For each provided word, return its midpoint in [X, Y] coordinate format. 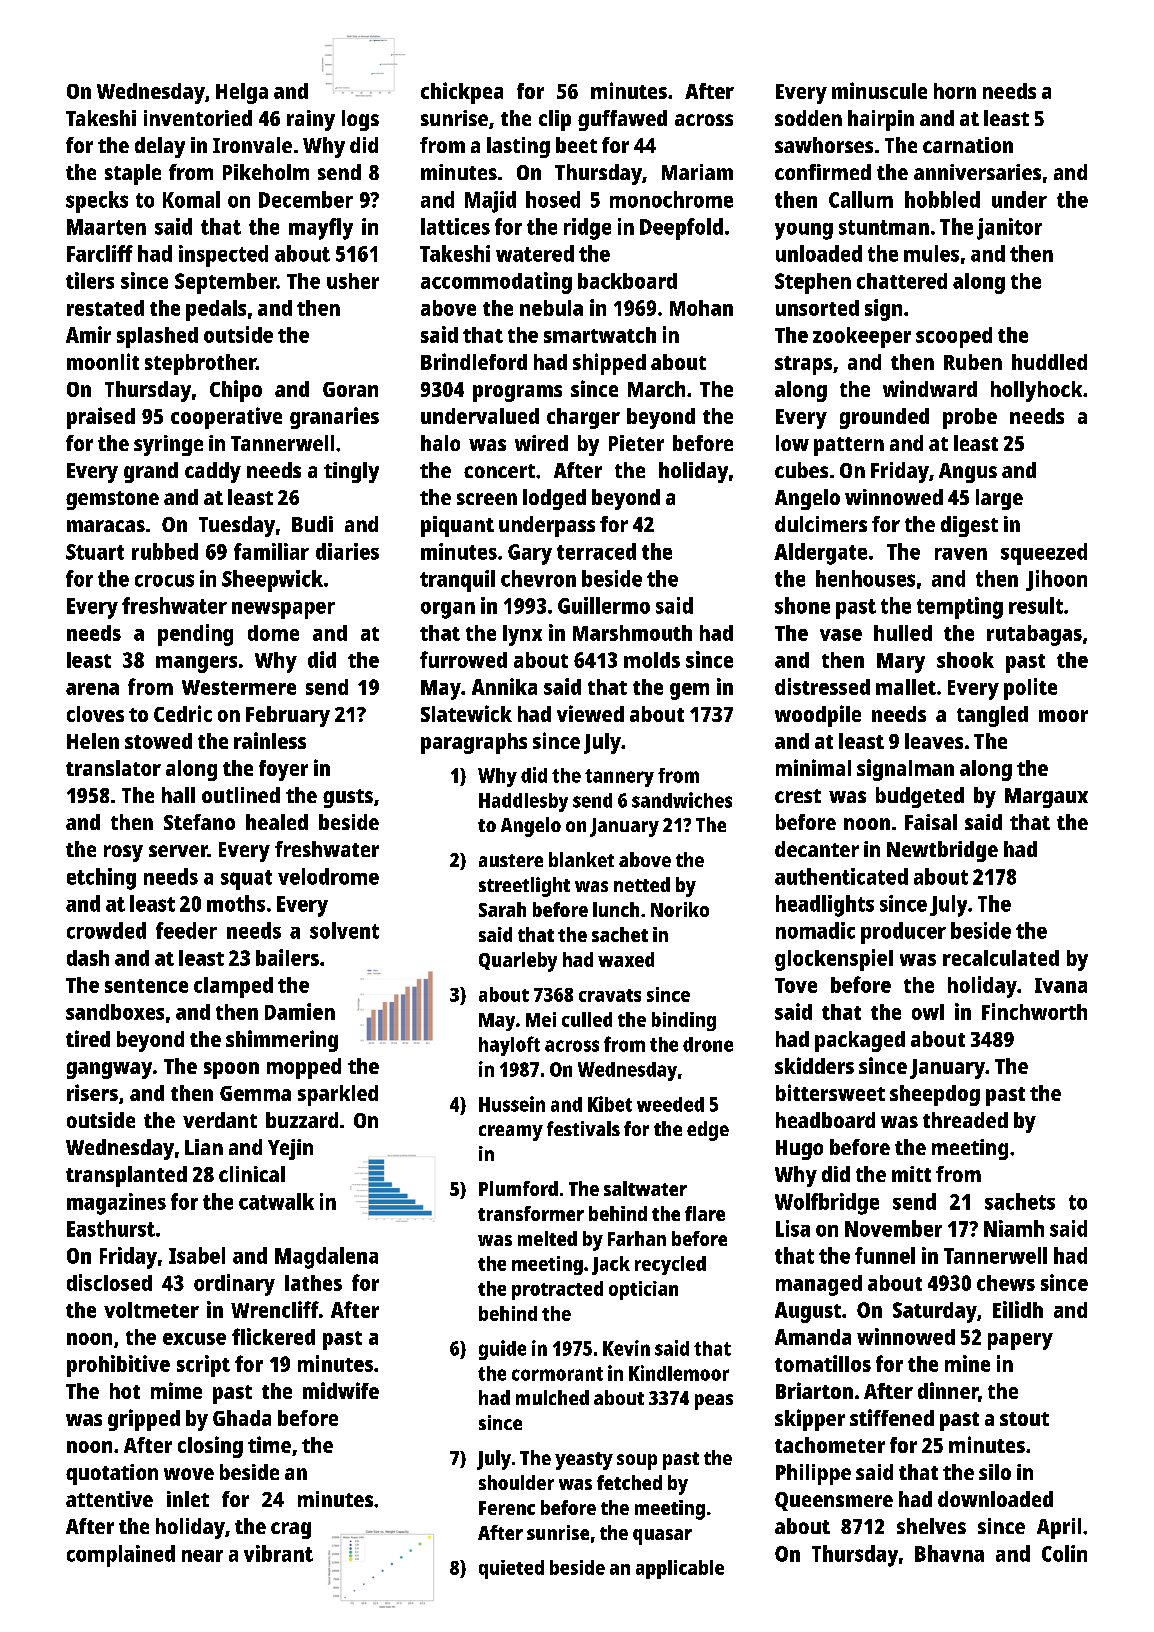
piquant [457, 526]
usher [353, 281]
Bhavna [949, 1553]
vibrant [278, 1553]
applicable [680, 1569]
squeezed [1044, 554]
